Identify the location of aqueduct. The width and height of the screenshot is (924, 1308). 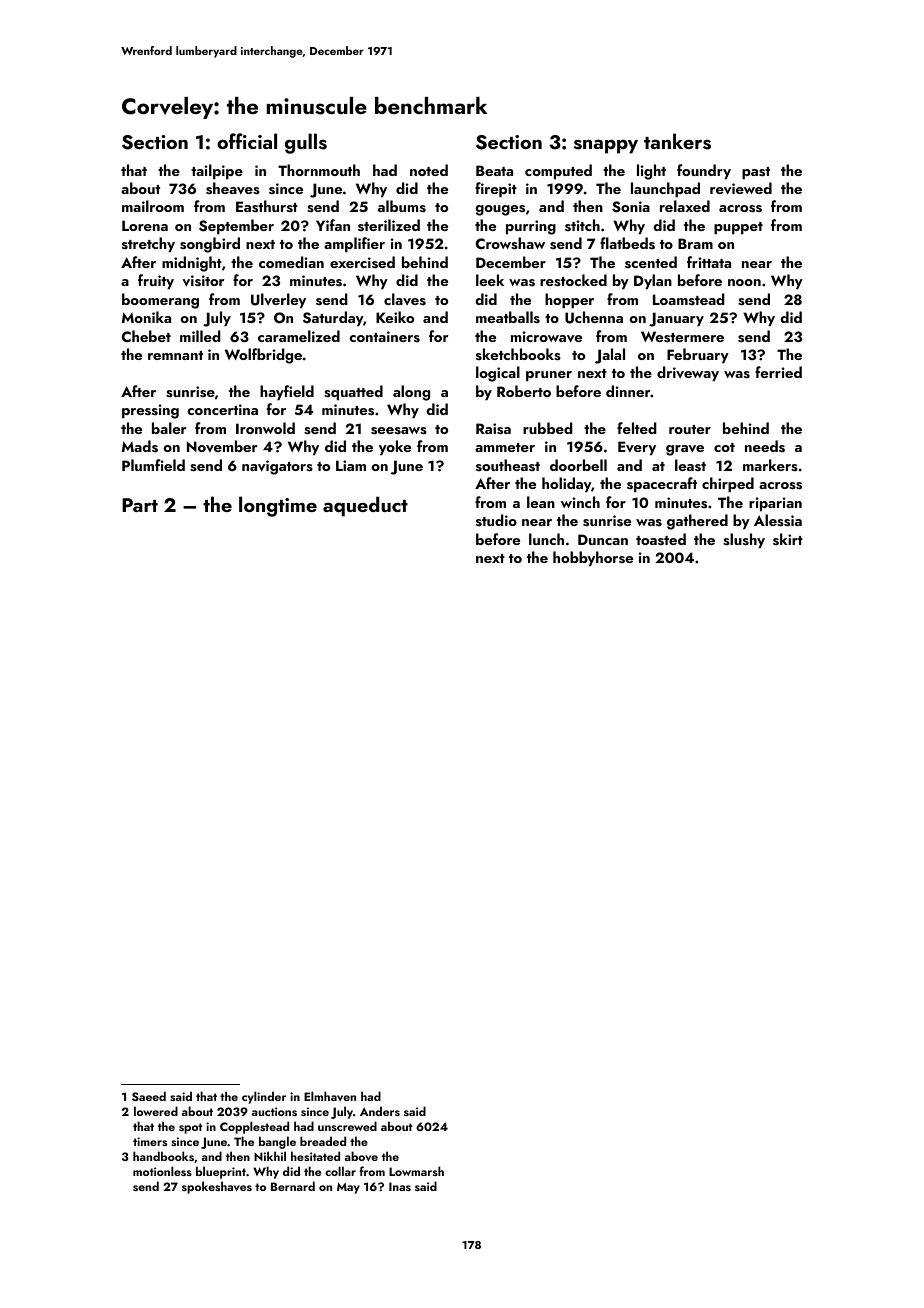
(365, 506).
